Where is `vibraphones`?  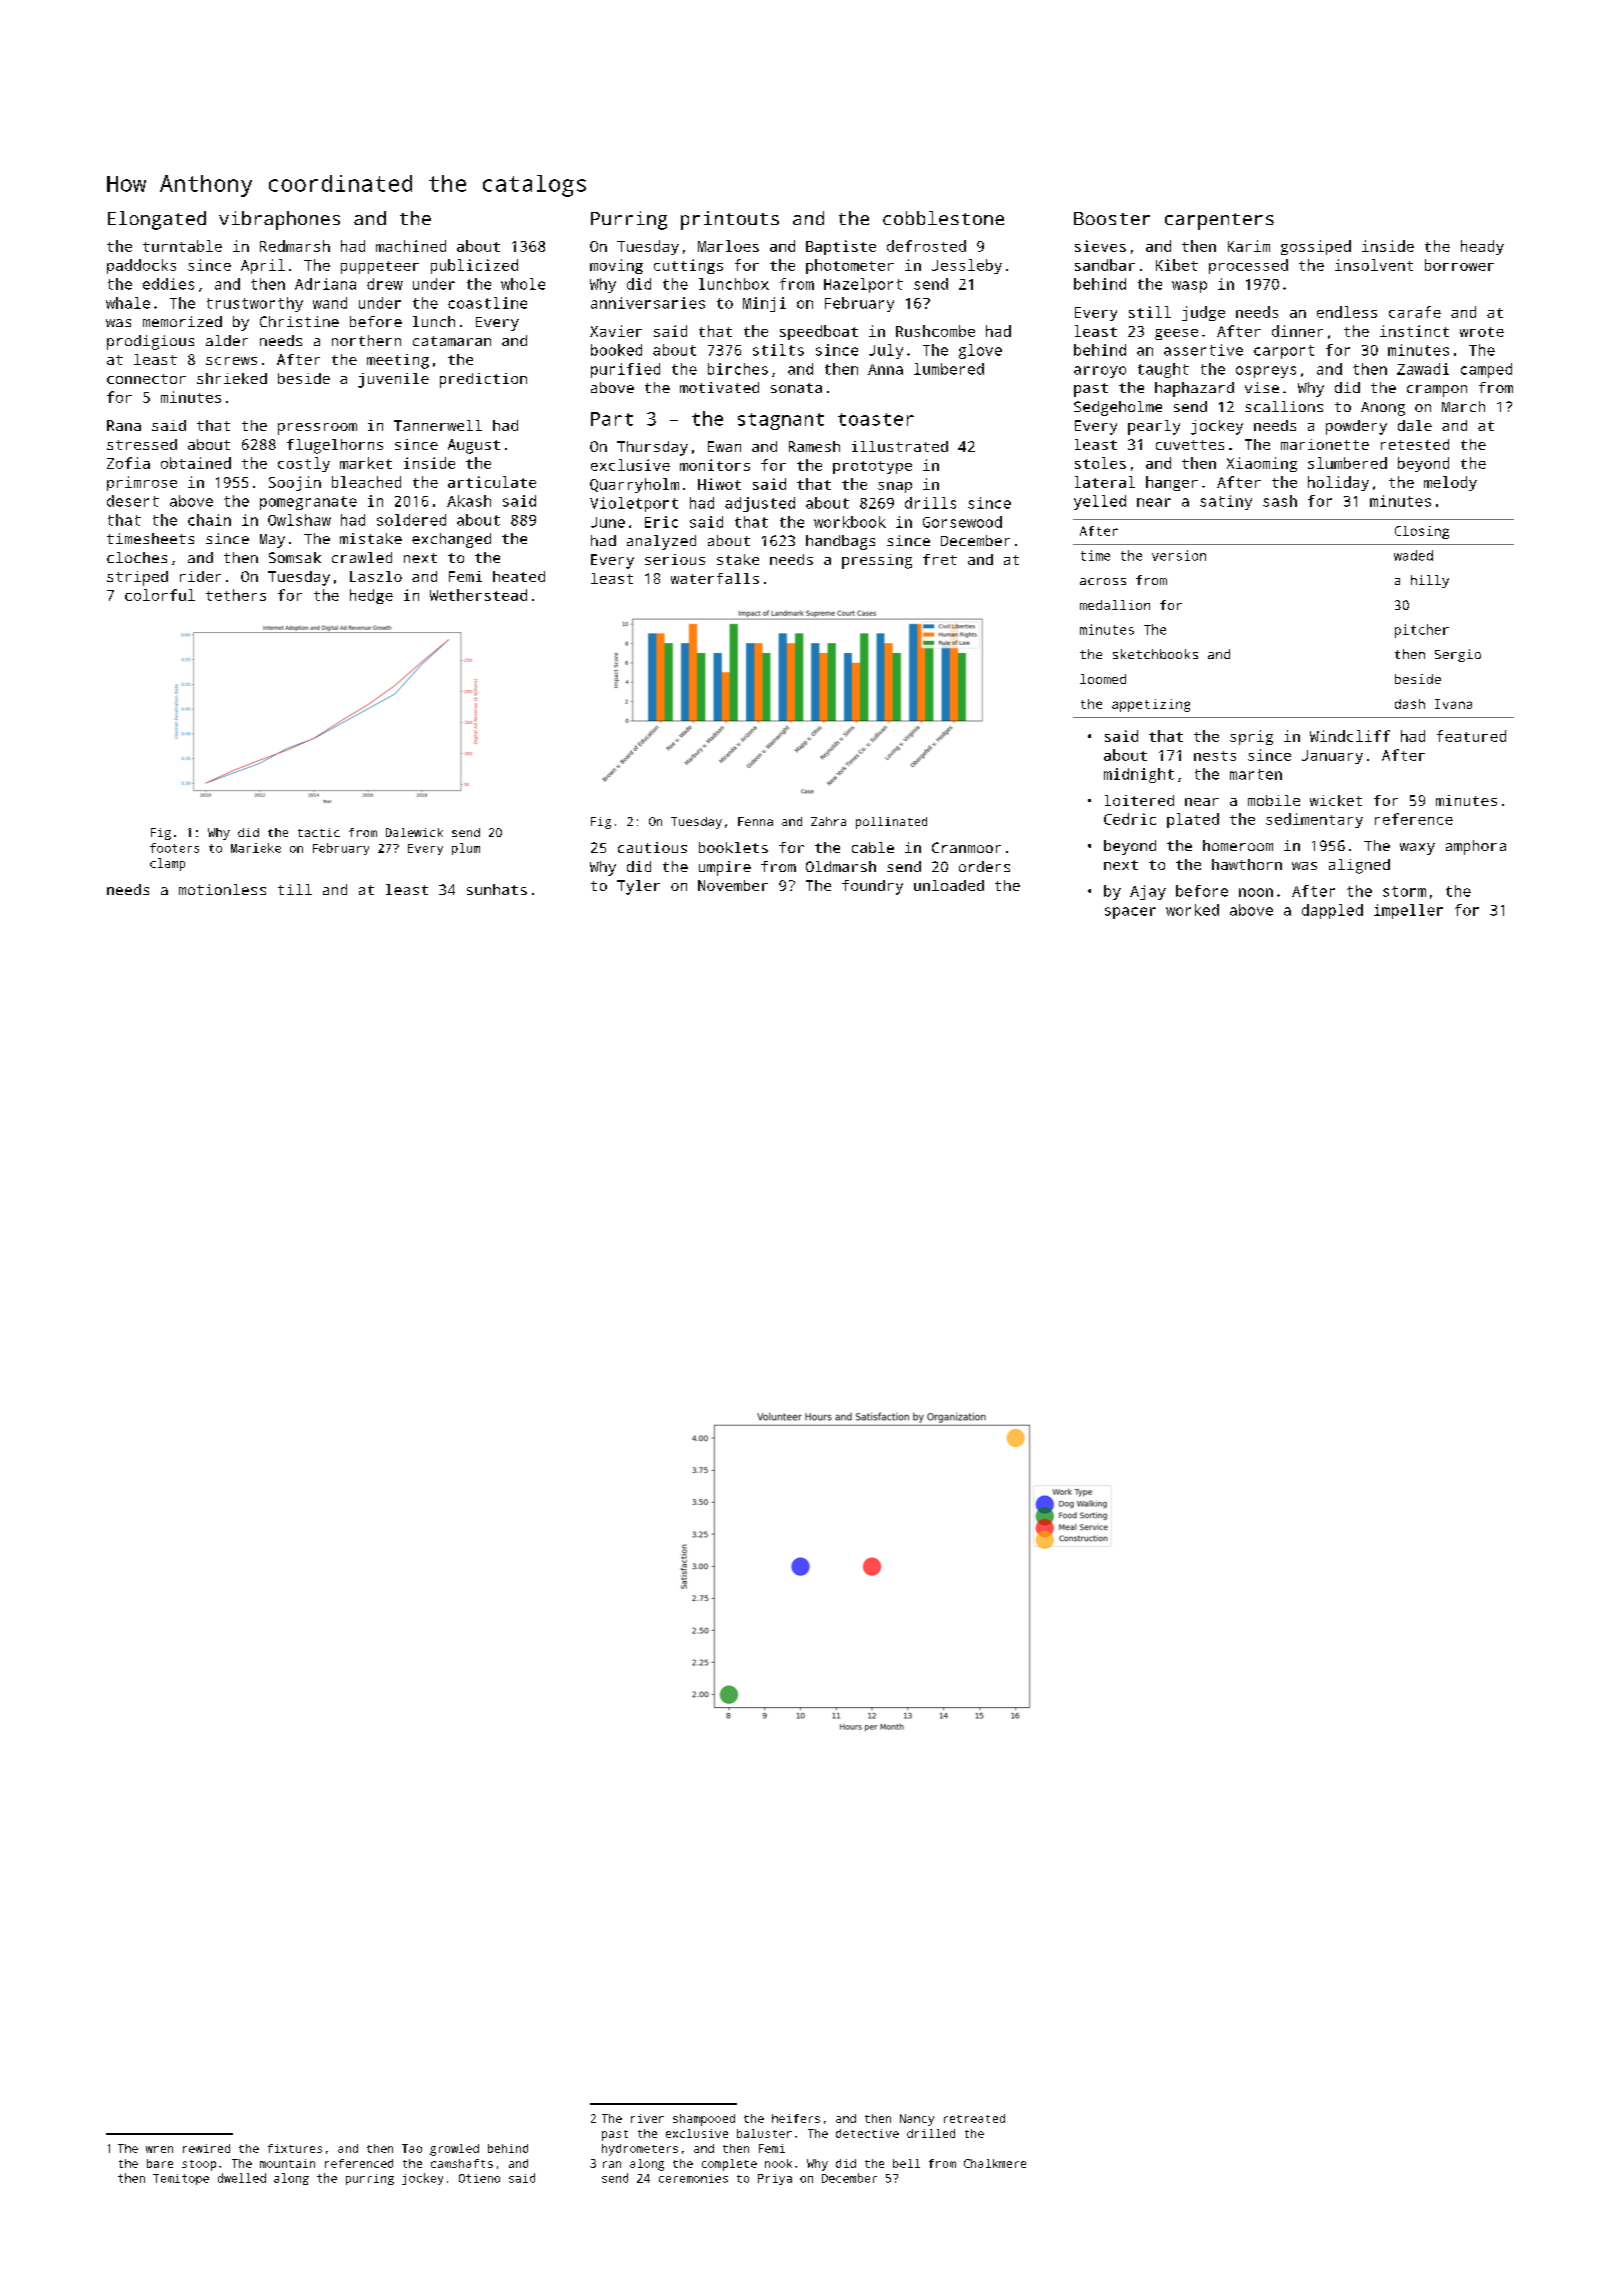
vibraphones is located at coordinates (279, 220).
